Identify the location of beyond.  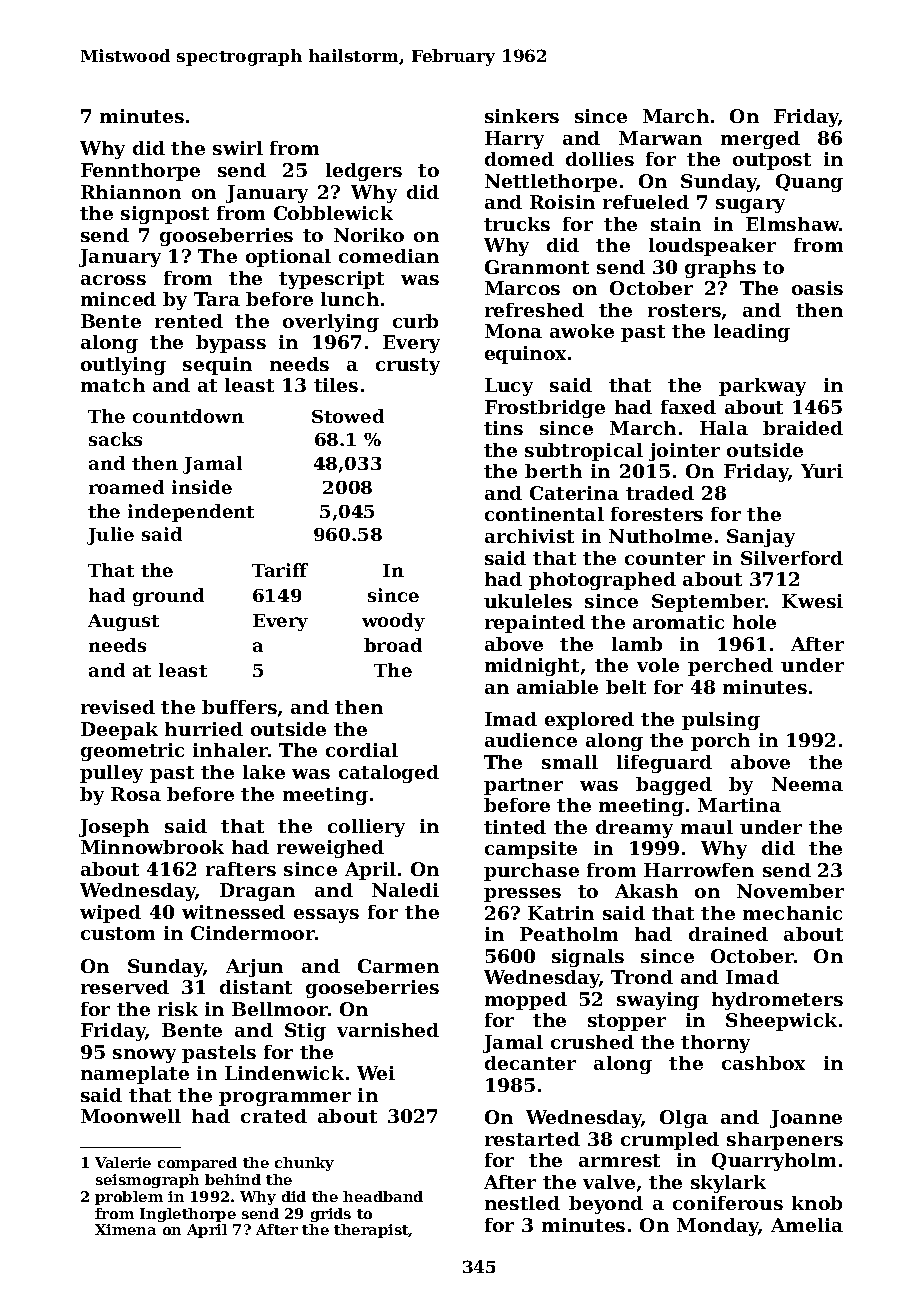
(606, 1205).
